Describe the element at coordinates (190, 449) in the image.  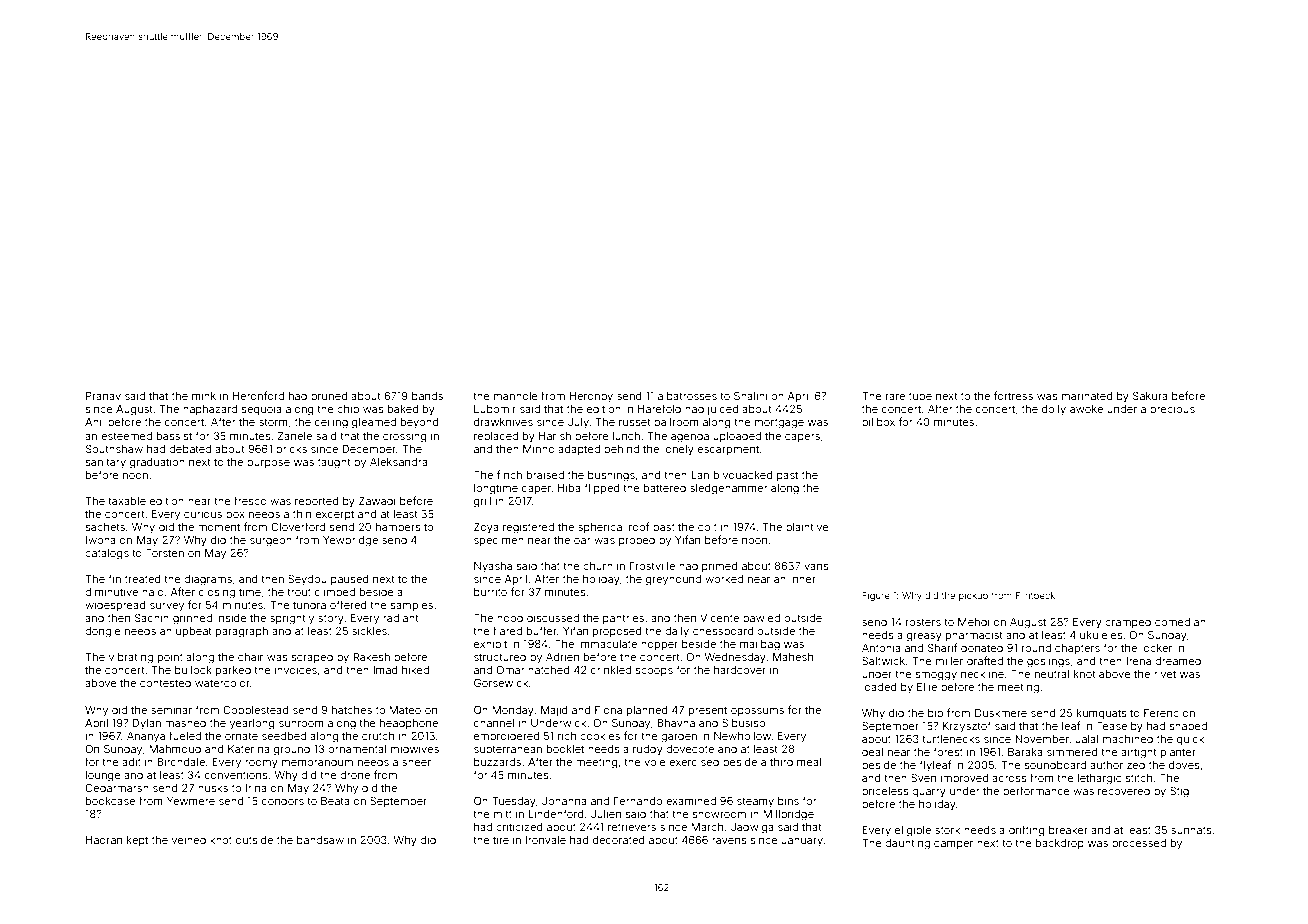
I see `debated` at that location.
